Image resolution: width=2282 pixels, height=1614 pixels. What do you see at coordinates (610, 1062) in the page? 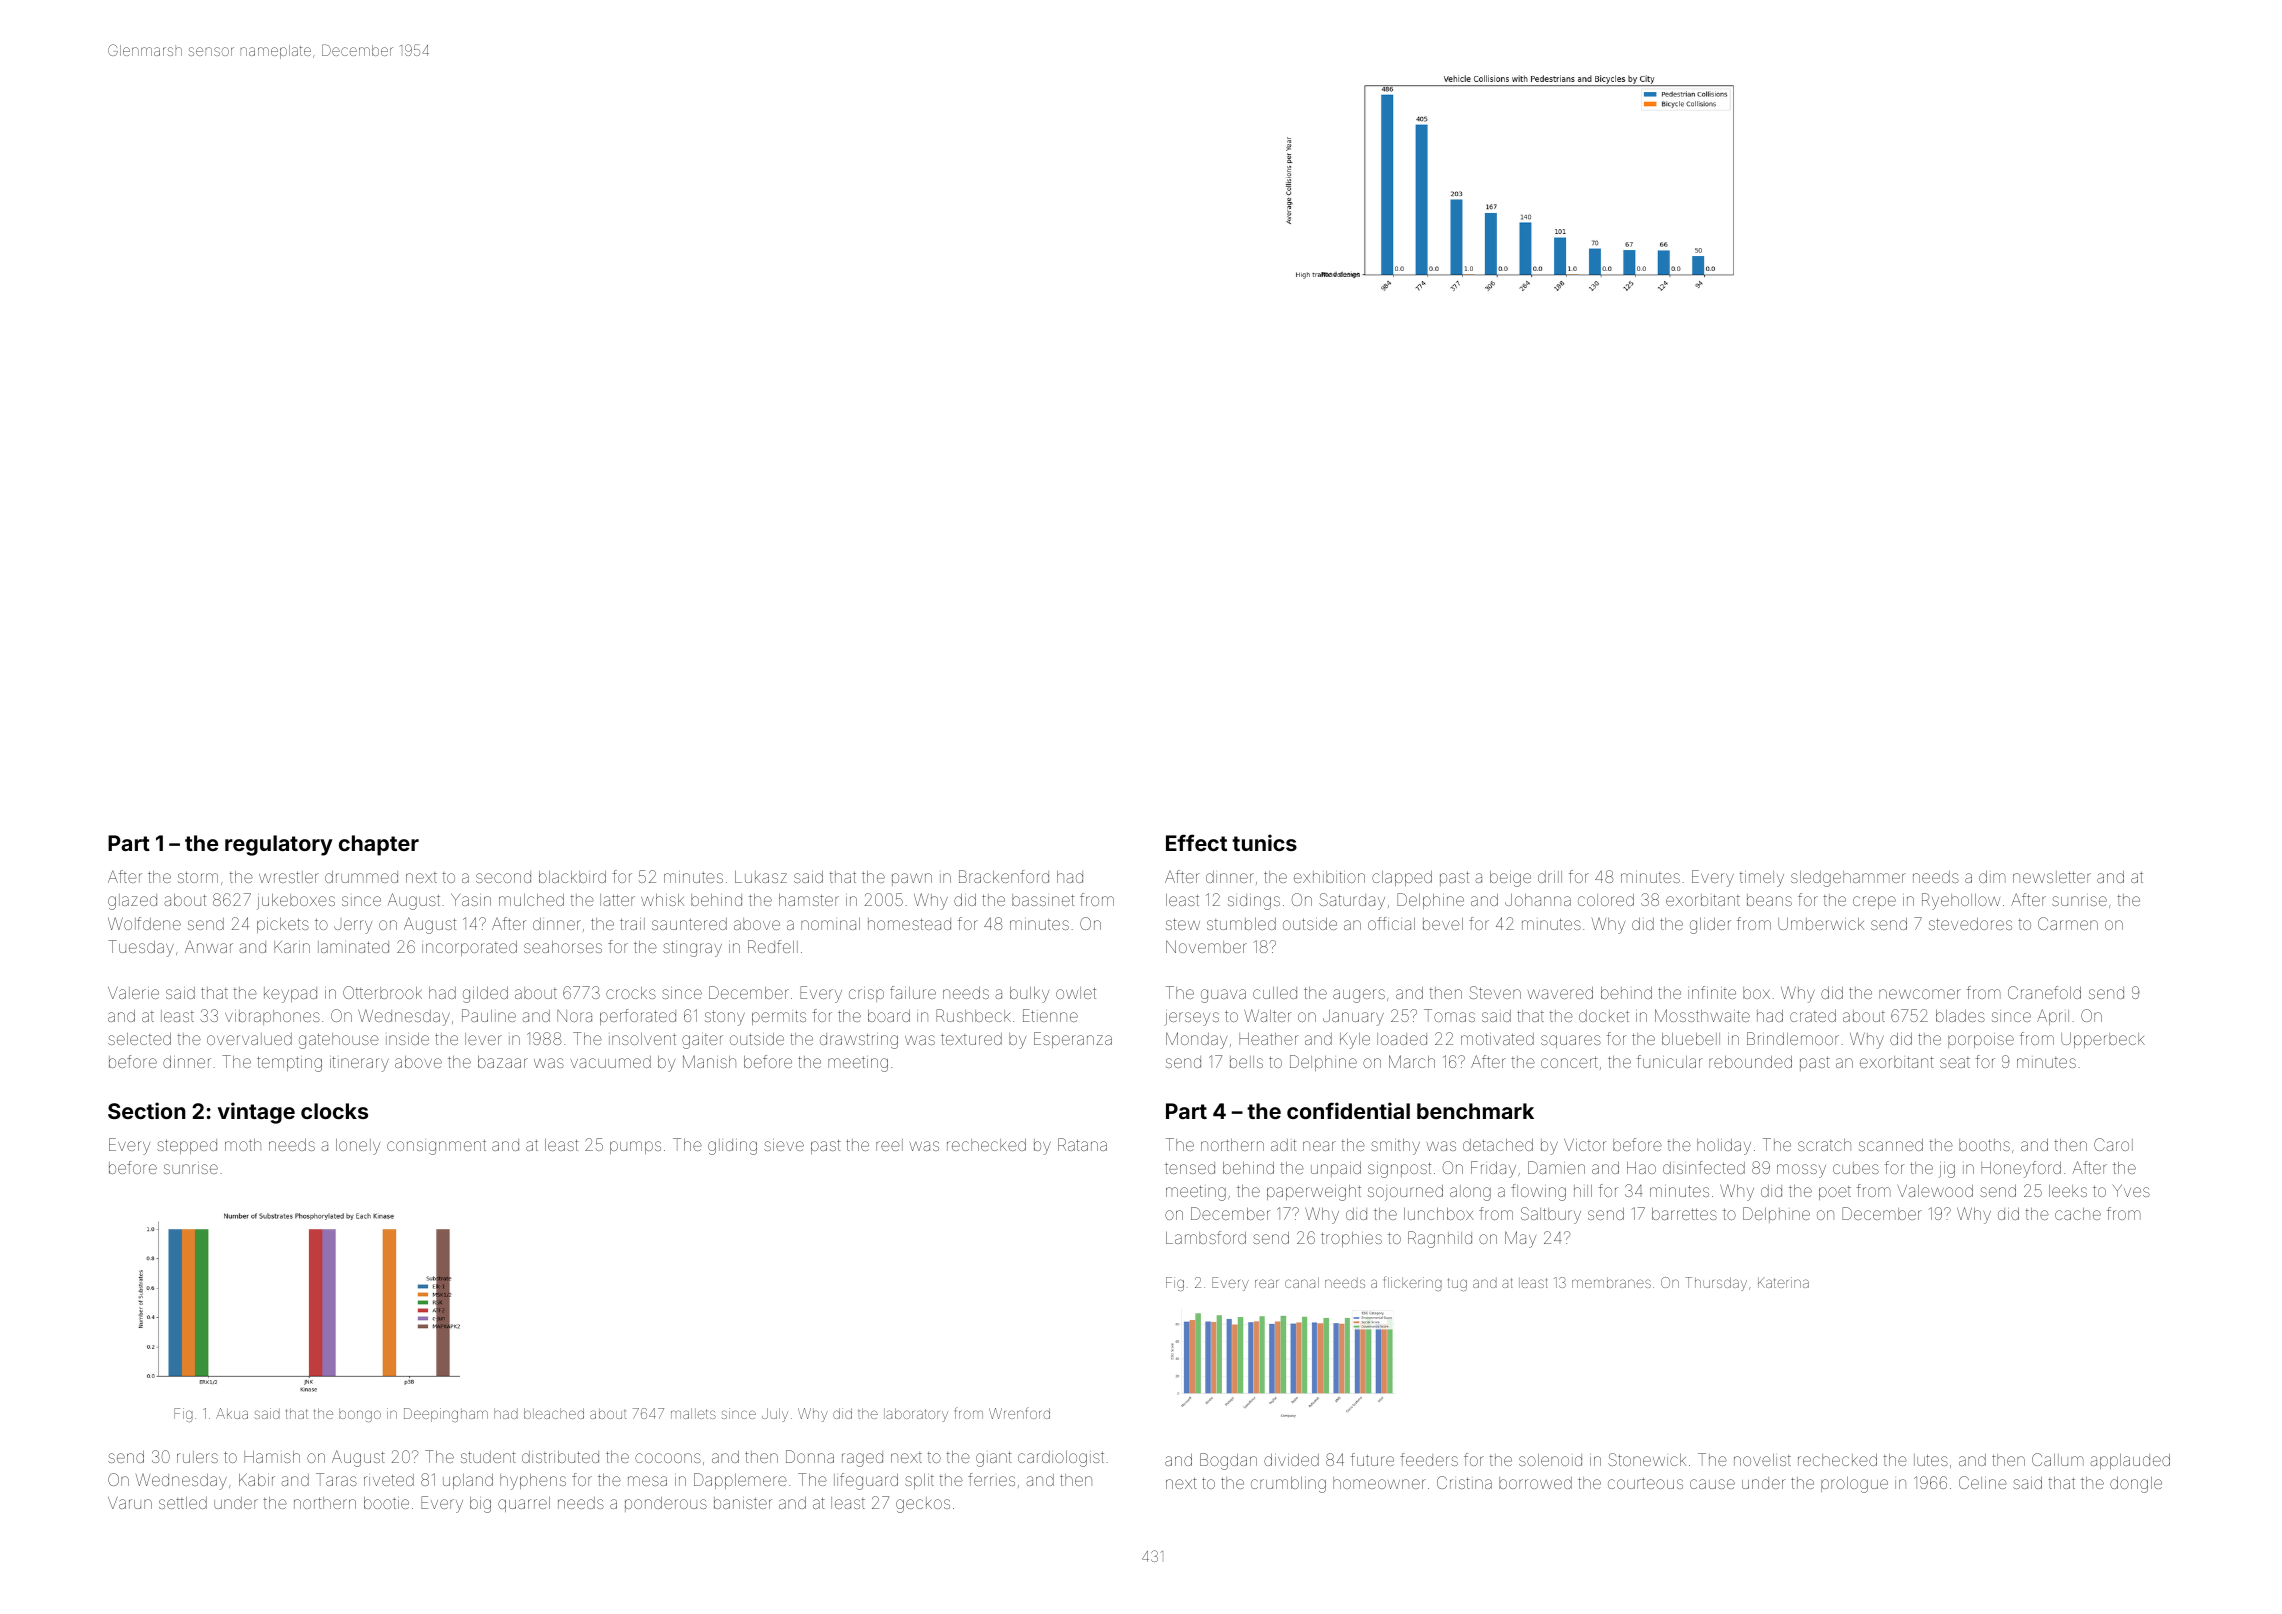
I see `vacuumed` at bounding box center [610, 1062].
